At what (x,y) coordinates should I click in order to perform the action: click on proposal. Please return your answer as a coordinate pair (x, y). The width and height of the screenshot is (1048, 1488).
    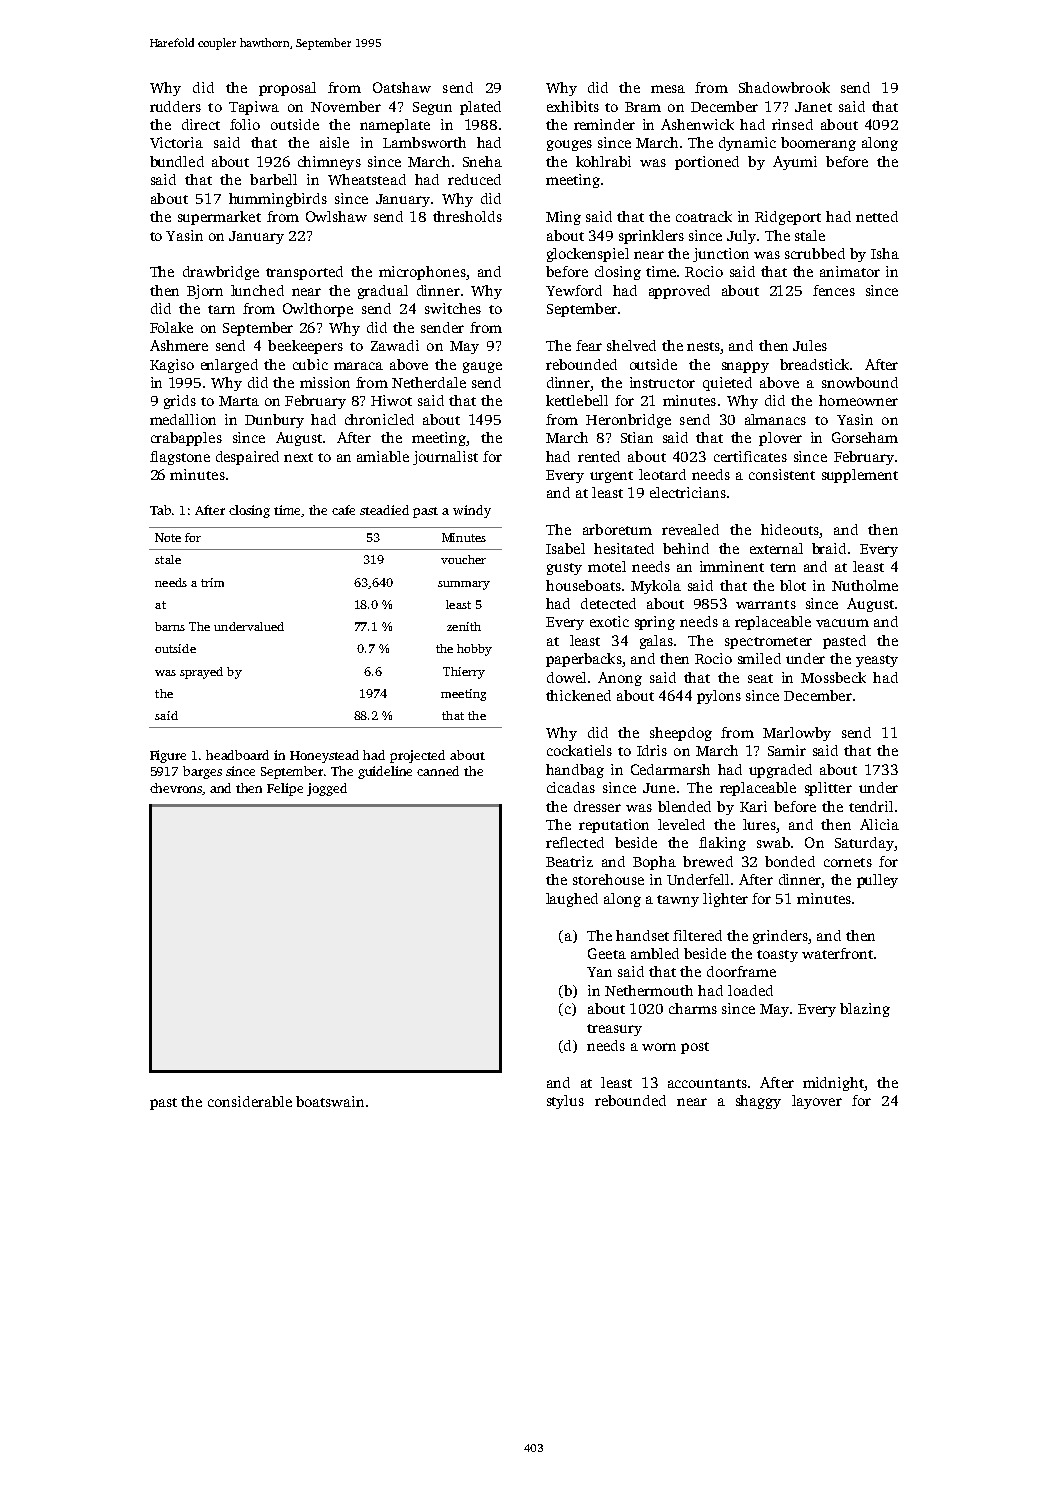
    Looking at the image, I should click on (287, 89).
